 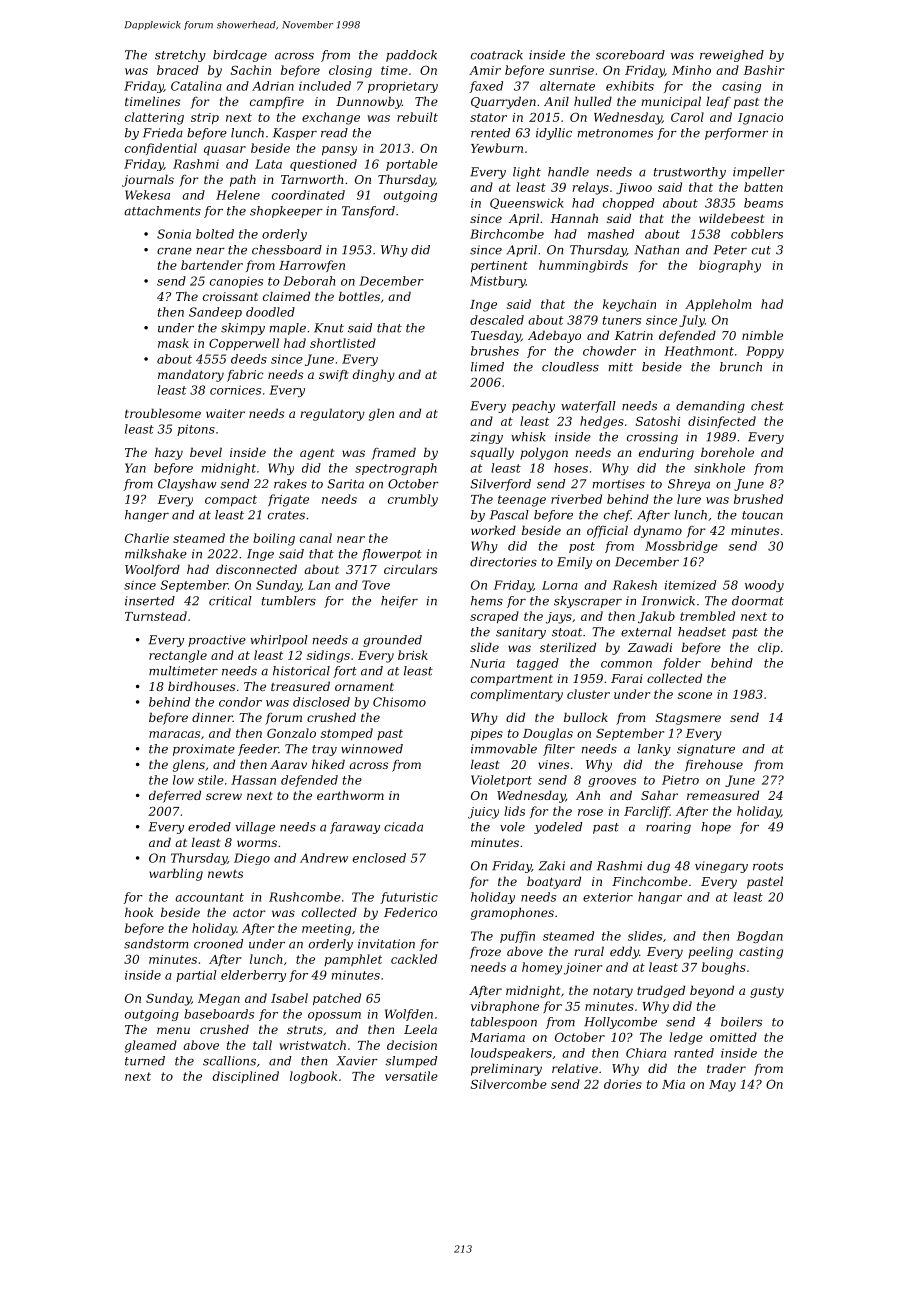 What do you see at coordinates (238, 195) in the screenshot?
I see `Helene` at bounding box center [238, 195].
